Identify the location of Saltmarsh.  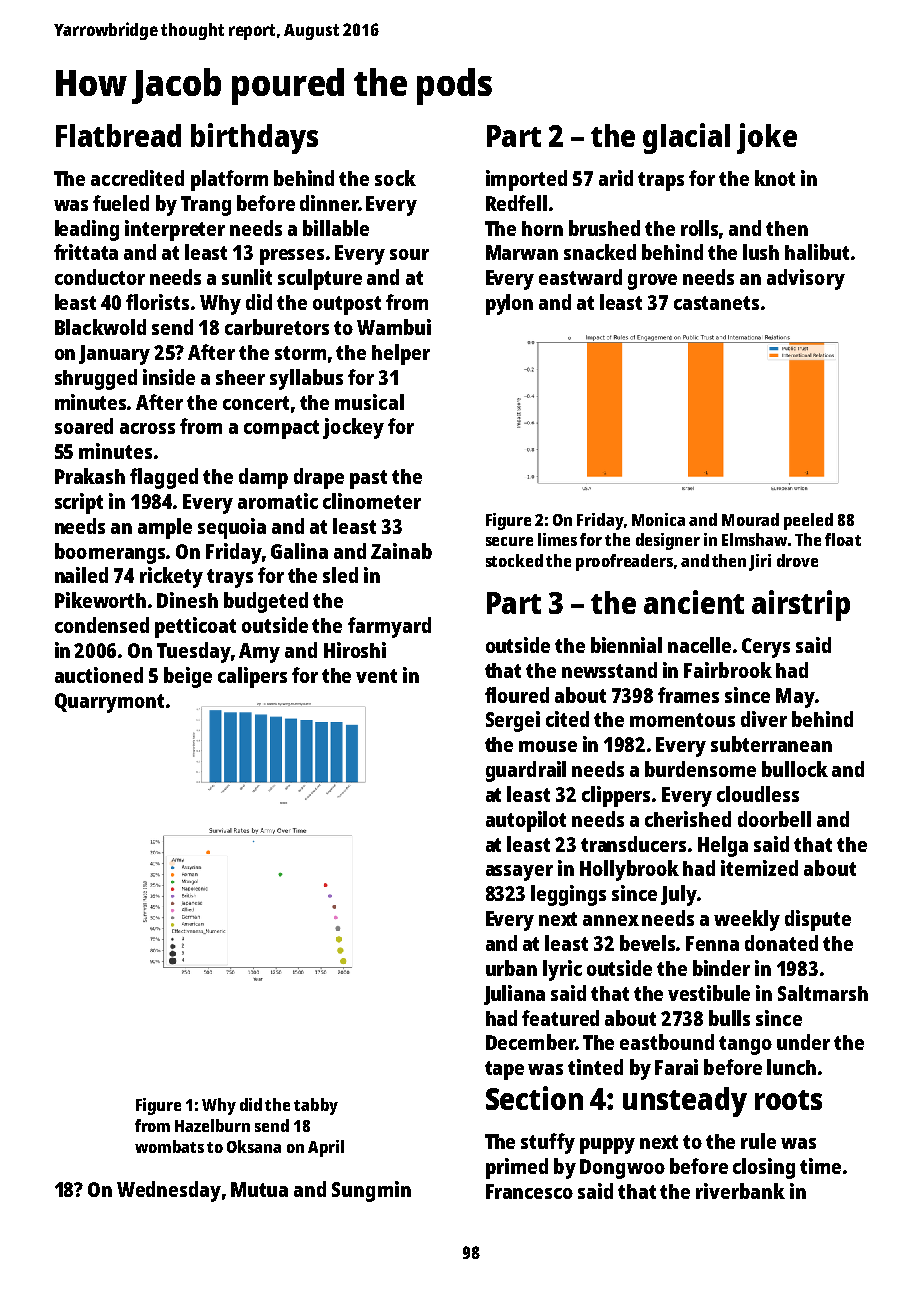
(823, 993).
